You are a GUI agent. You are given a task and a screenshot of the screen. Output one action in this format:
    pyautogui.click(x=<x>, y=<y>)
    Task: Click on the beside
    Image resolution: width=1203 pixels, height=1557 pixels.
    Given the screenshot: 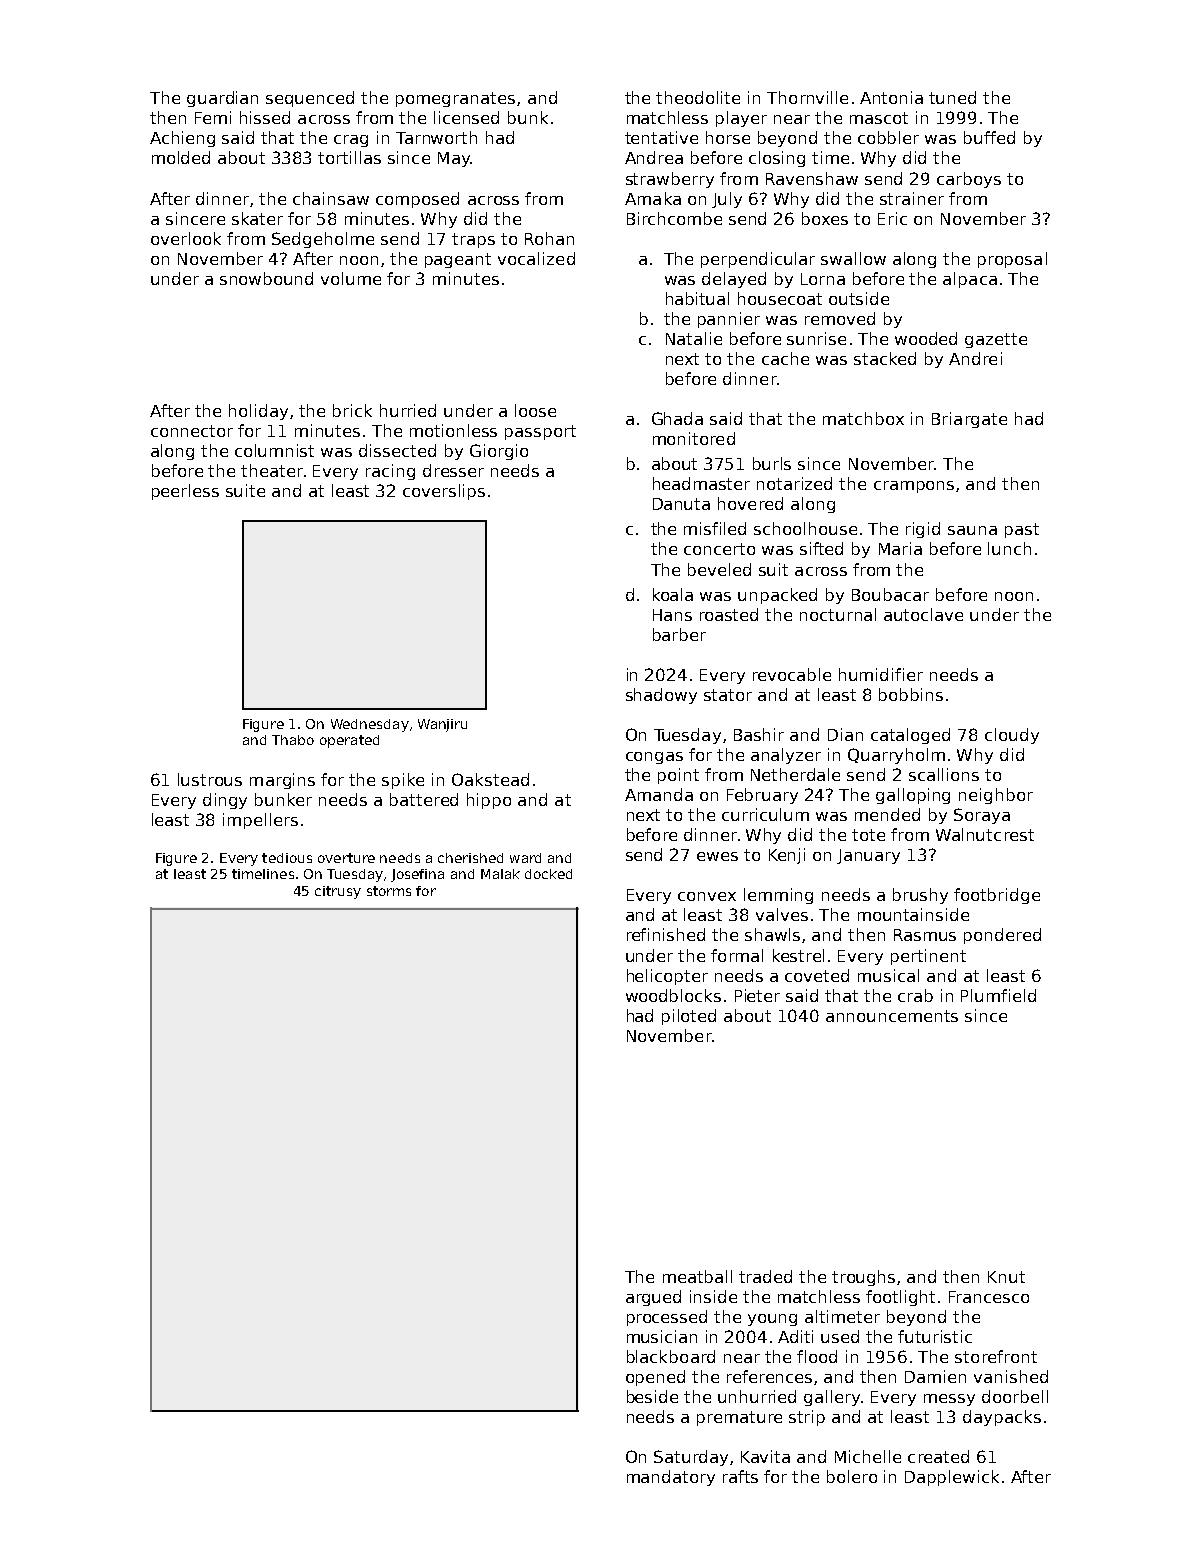 What is the action you would take?
    pyautogui.click(x=652, y=1396)
